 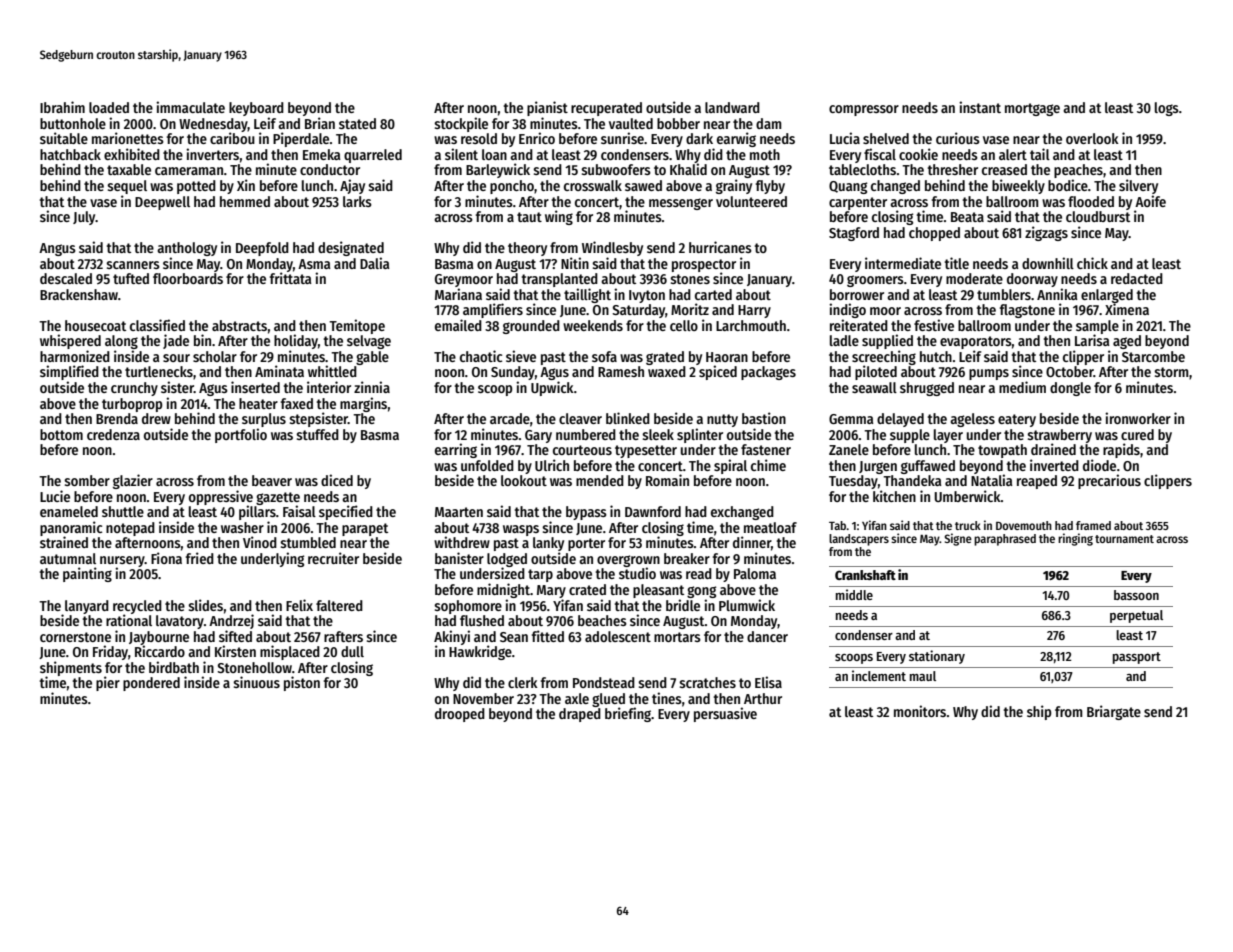 I want to click on waxed, so click(x=667, y=371).
